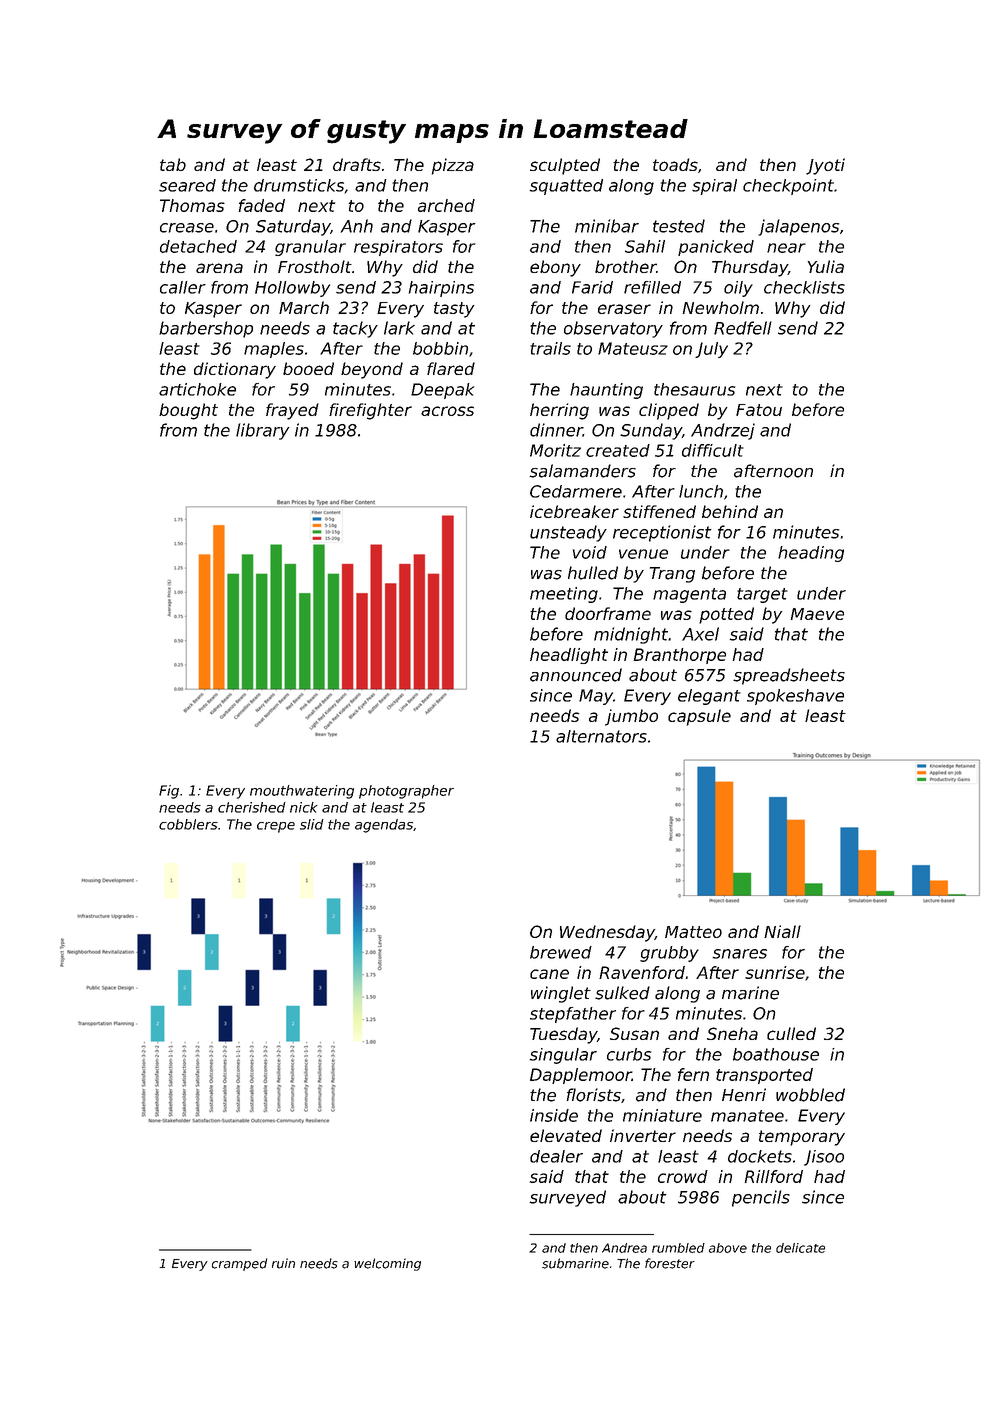  I want to click on Niall, so click(782, 931).
